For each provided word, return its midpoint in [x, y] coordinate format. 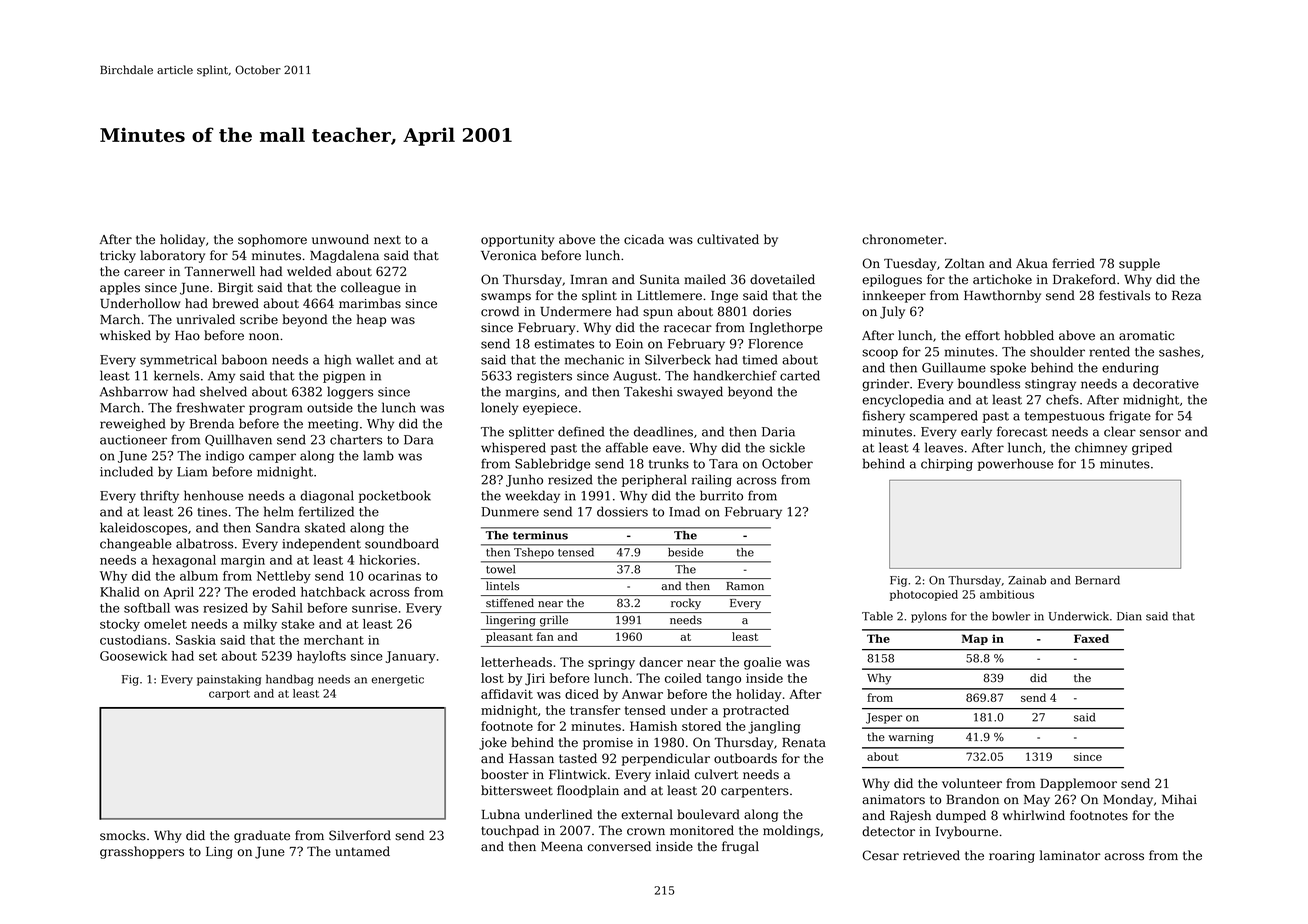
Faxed [1091, 638]
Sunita [660, 279]
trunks [669, 463]
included [126, 471]
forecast [1022, 431]
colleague [370, 288]
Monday [1128, 800]
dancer [661, 662]
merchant [334, 640]
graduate [262, 836]
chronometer [903, 239]
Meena [562, 847]
